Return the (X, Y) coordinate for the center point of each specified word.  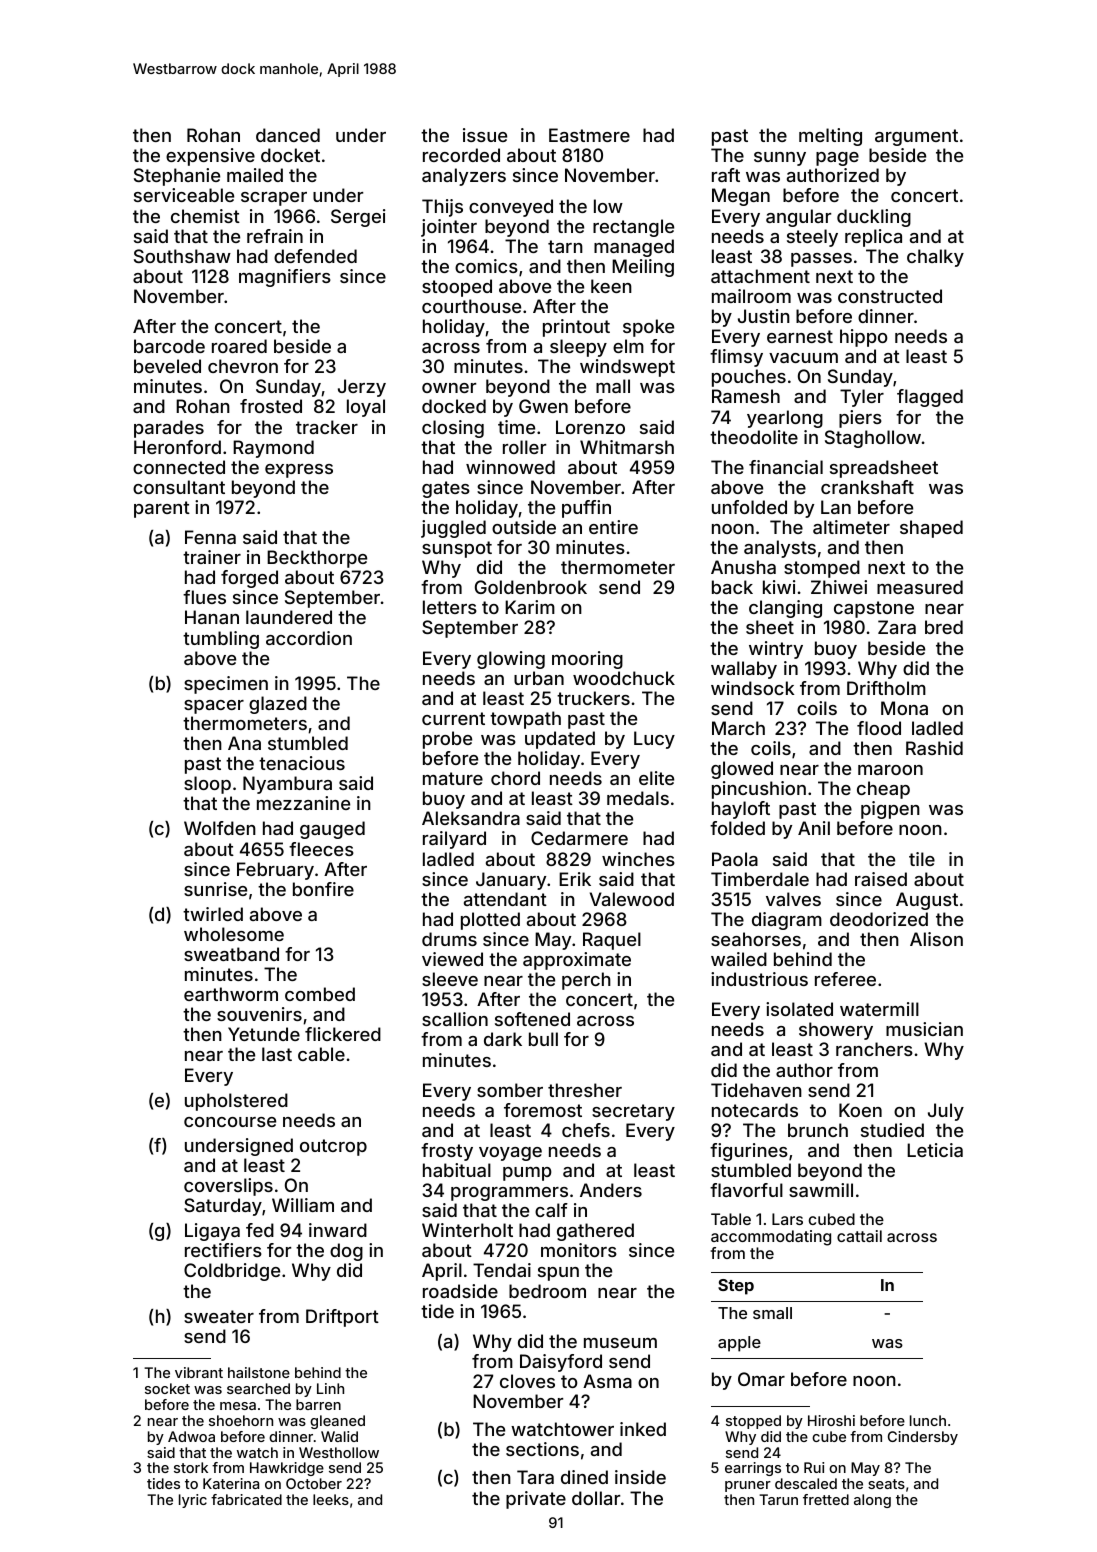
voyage (510, 1154)
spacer (214, 707)
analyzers (464, 177)
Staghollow (873, 439)
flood (879, 728)
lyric (193, 1501)
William (303, 1205)
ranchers (874, 1049)
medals (638, 798)
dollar (596, 1498)
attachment (760, 276)
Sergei (358, 218)
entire (613, 527)
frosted (271, 406)
